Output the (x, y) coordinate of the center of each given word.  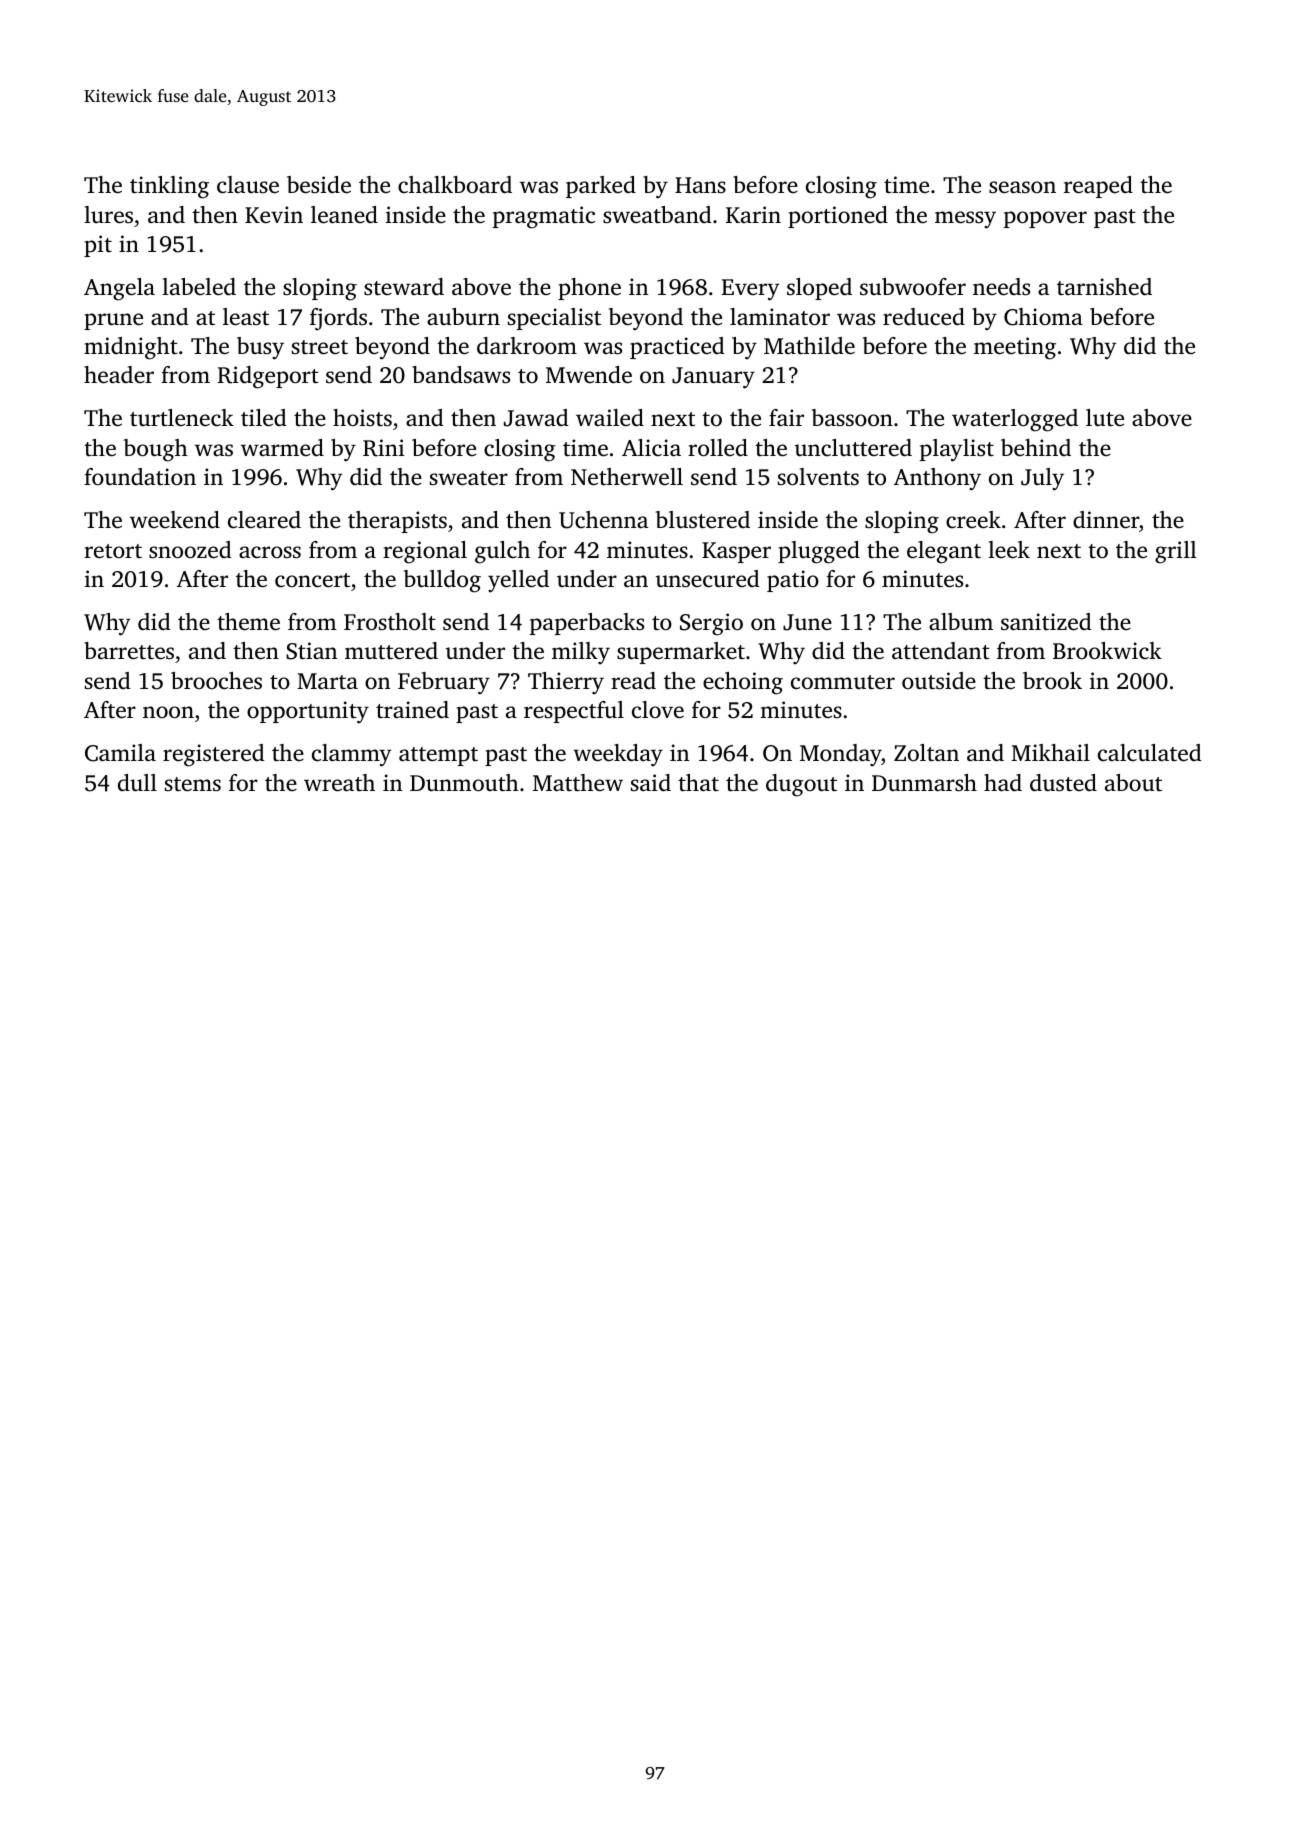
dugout (801, 785)
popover (1045, 219)
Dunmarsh (924, 782)
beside (319, 185)
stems (193, 784)
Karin (753, 214)
